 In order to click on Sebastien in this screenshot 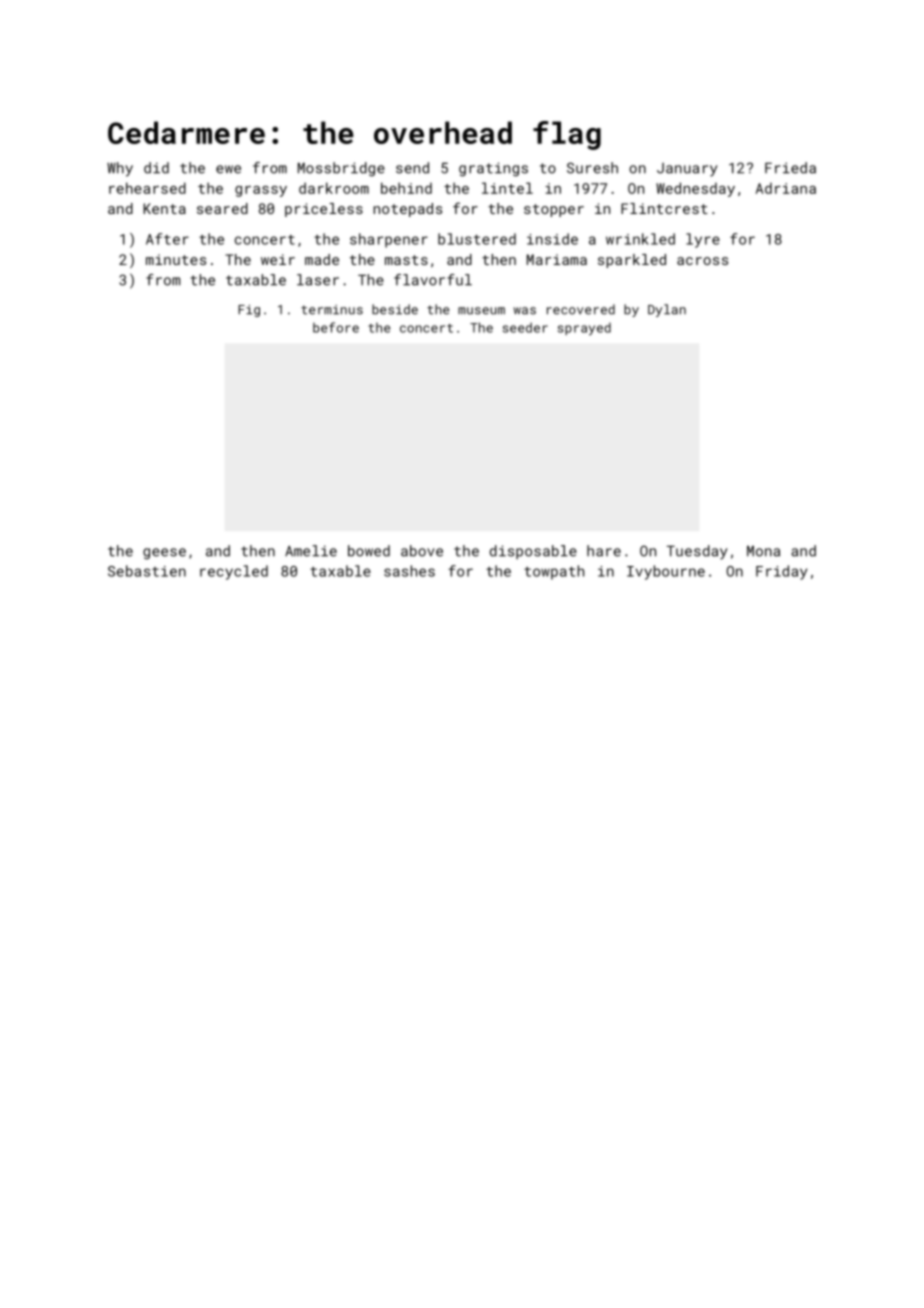, I will do `click(147, 571)`.
